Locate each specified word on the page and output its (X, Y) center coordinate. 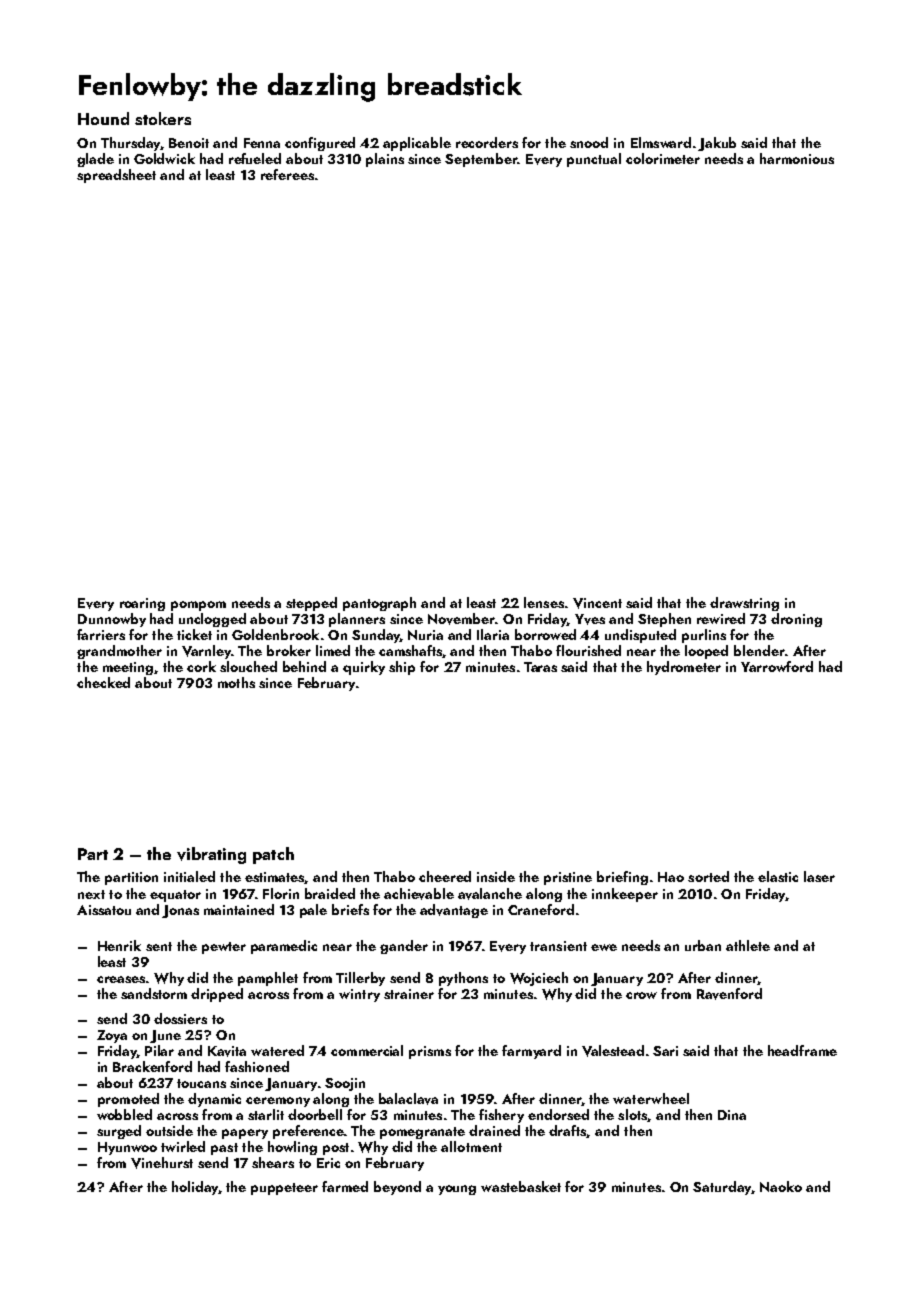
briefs (350, 909)
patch (273, 855)
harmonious (797, 158)
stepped (311, 604)
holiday (195, 1188)
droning (796, 620)
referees (287, 174)
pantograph (379, 604)
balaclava (408, 1099)
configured (320, 144)
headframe (802, 1050)
